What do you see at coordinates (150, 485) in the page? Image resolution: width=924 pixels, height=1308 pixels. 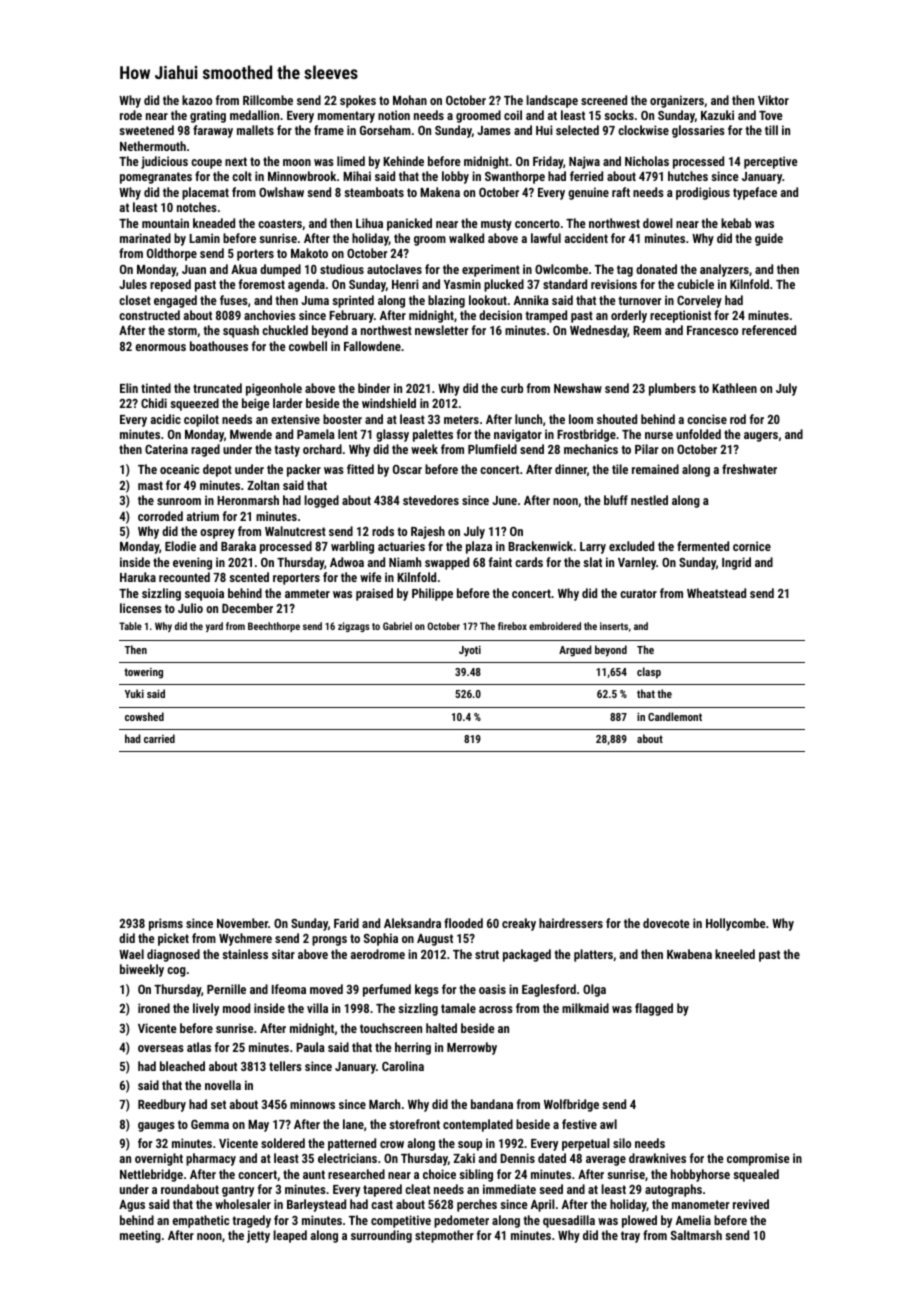 I see `mast` at bounding box center [150, 485].
